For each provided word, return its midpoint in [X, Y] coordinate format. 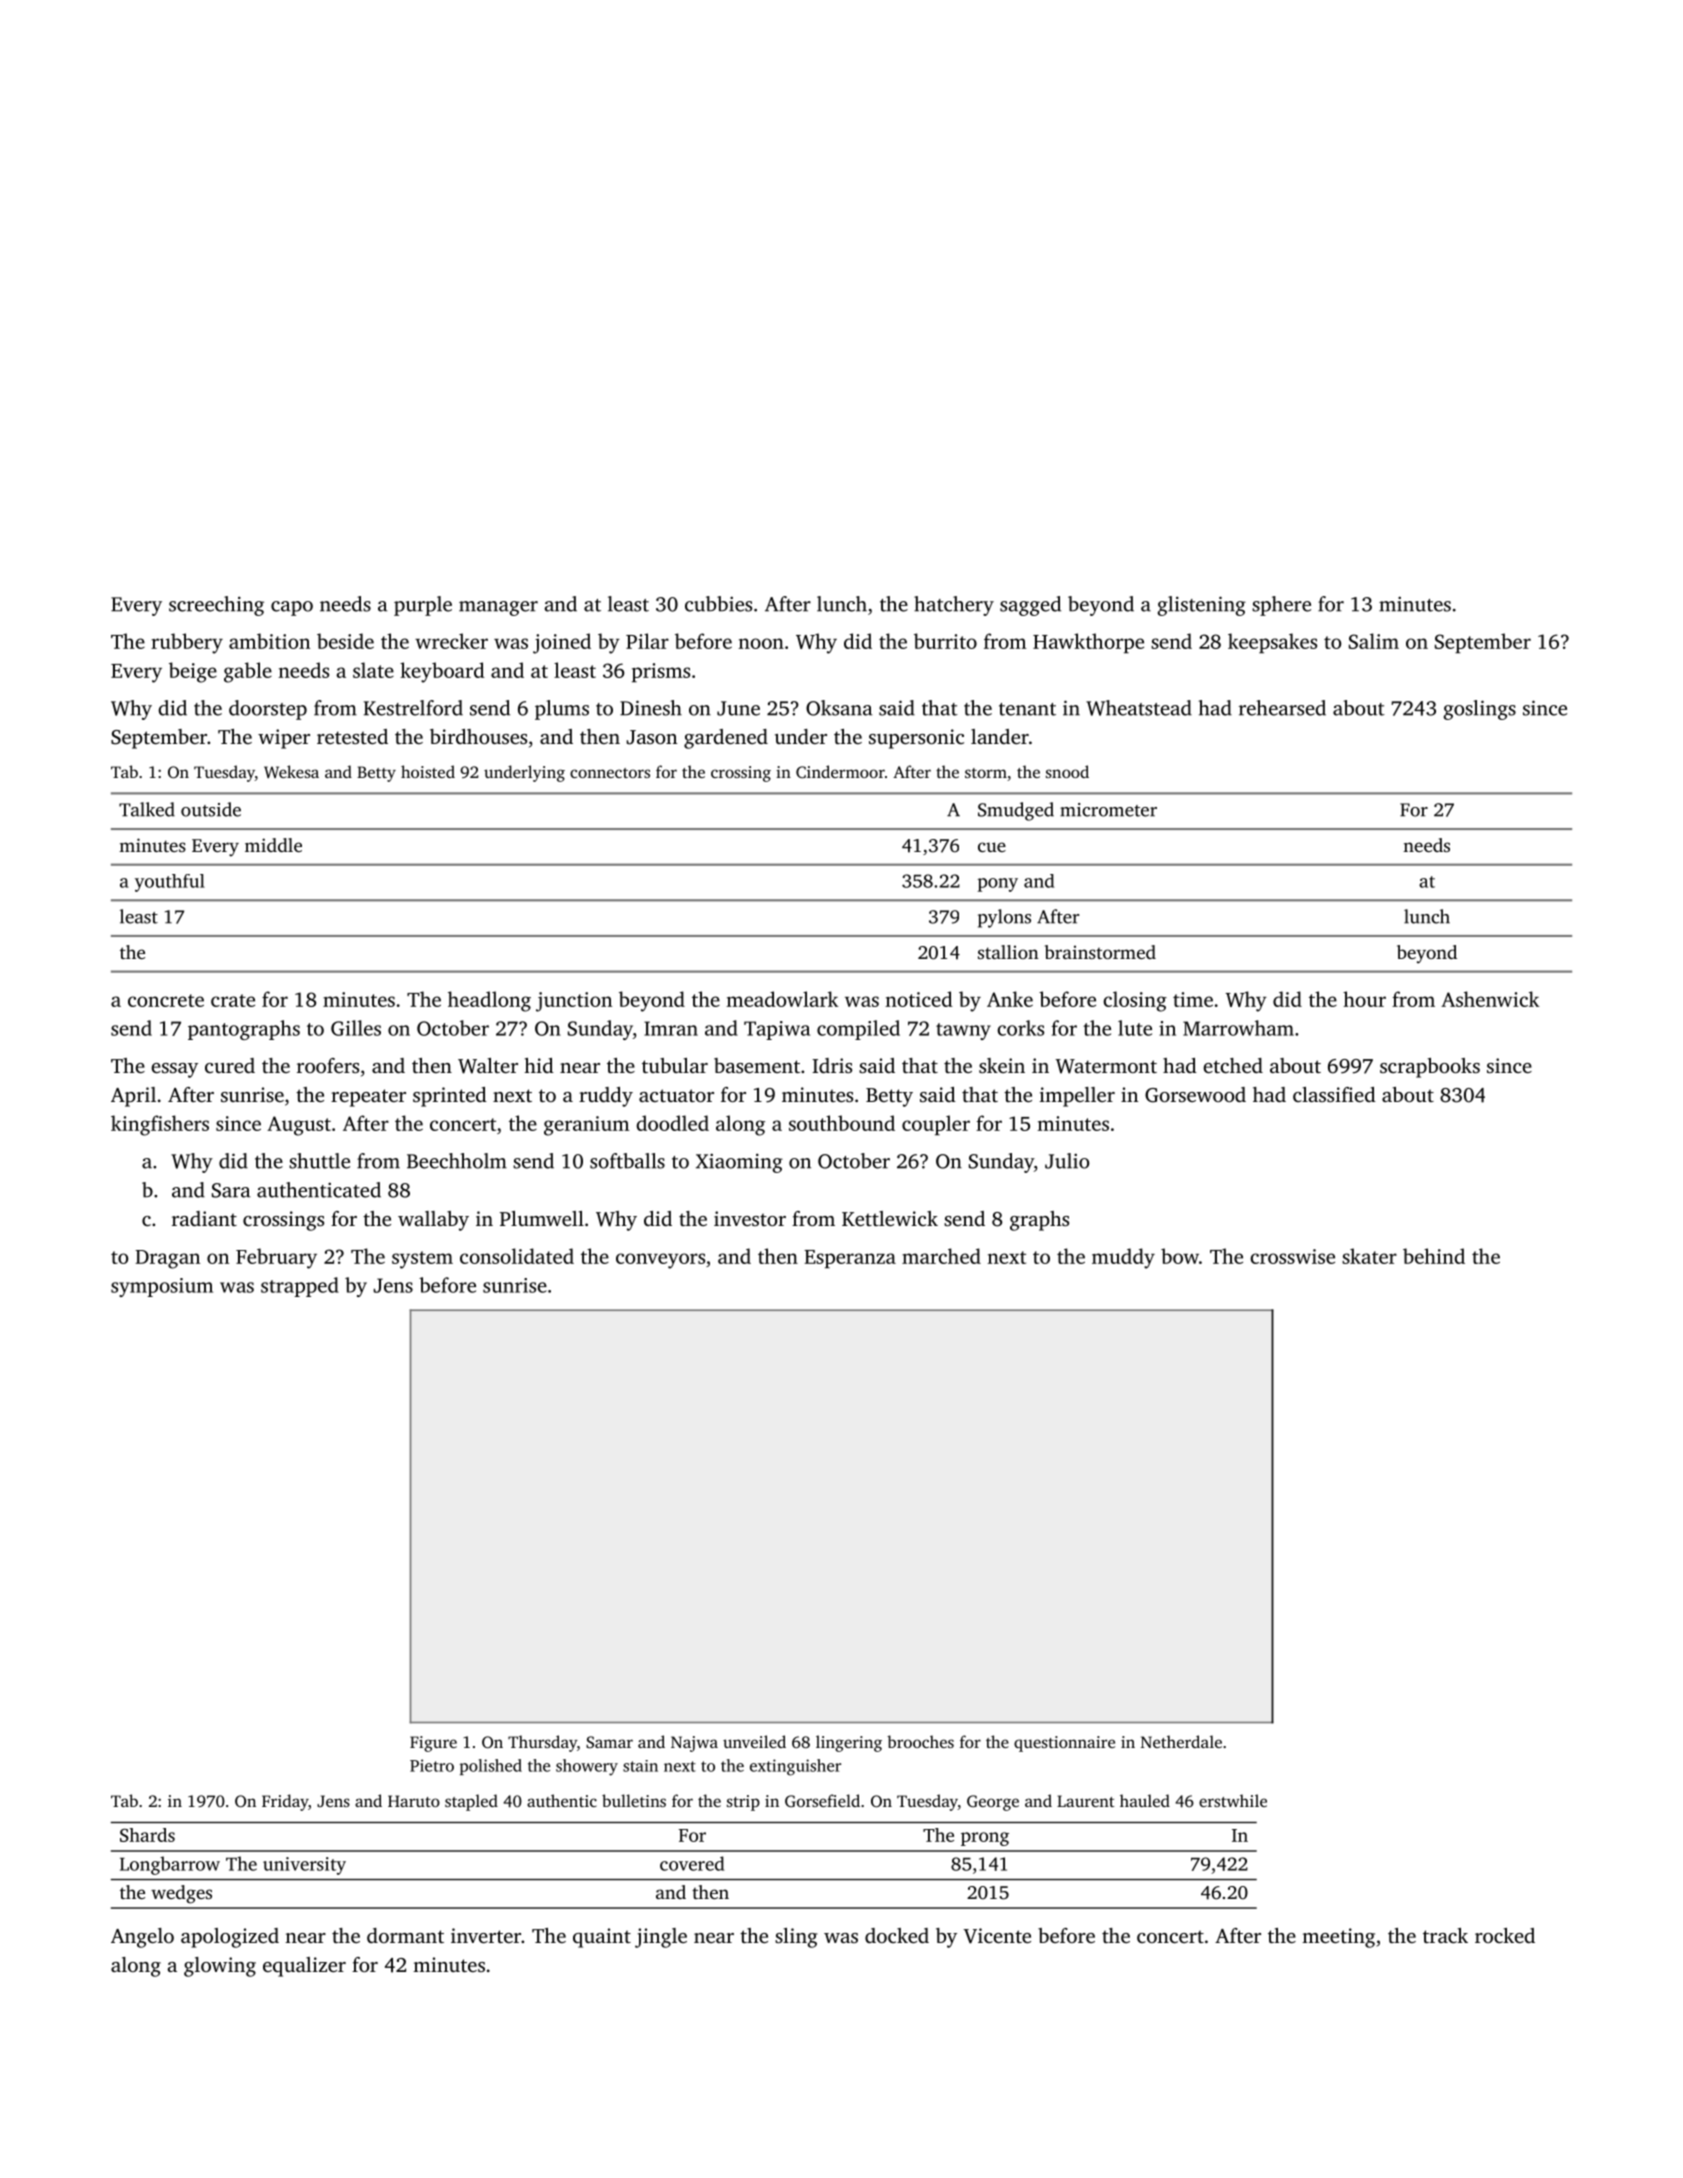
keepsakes [1272, 643]
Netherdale [1181, 1741]
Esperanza [850, 1259]
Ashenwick [1490, 999]
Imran [671, 1028]
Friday [285, 1802]
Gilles [356, 1028]
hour [1364, 999]
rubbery [187, 643]
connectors [610, 773]
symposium [162, 1287]
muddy [1123, 1258]
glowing [220, 1967]
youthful [170, 883]
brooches [920, 1741]
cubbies [718, 604]
